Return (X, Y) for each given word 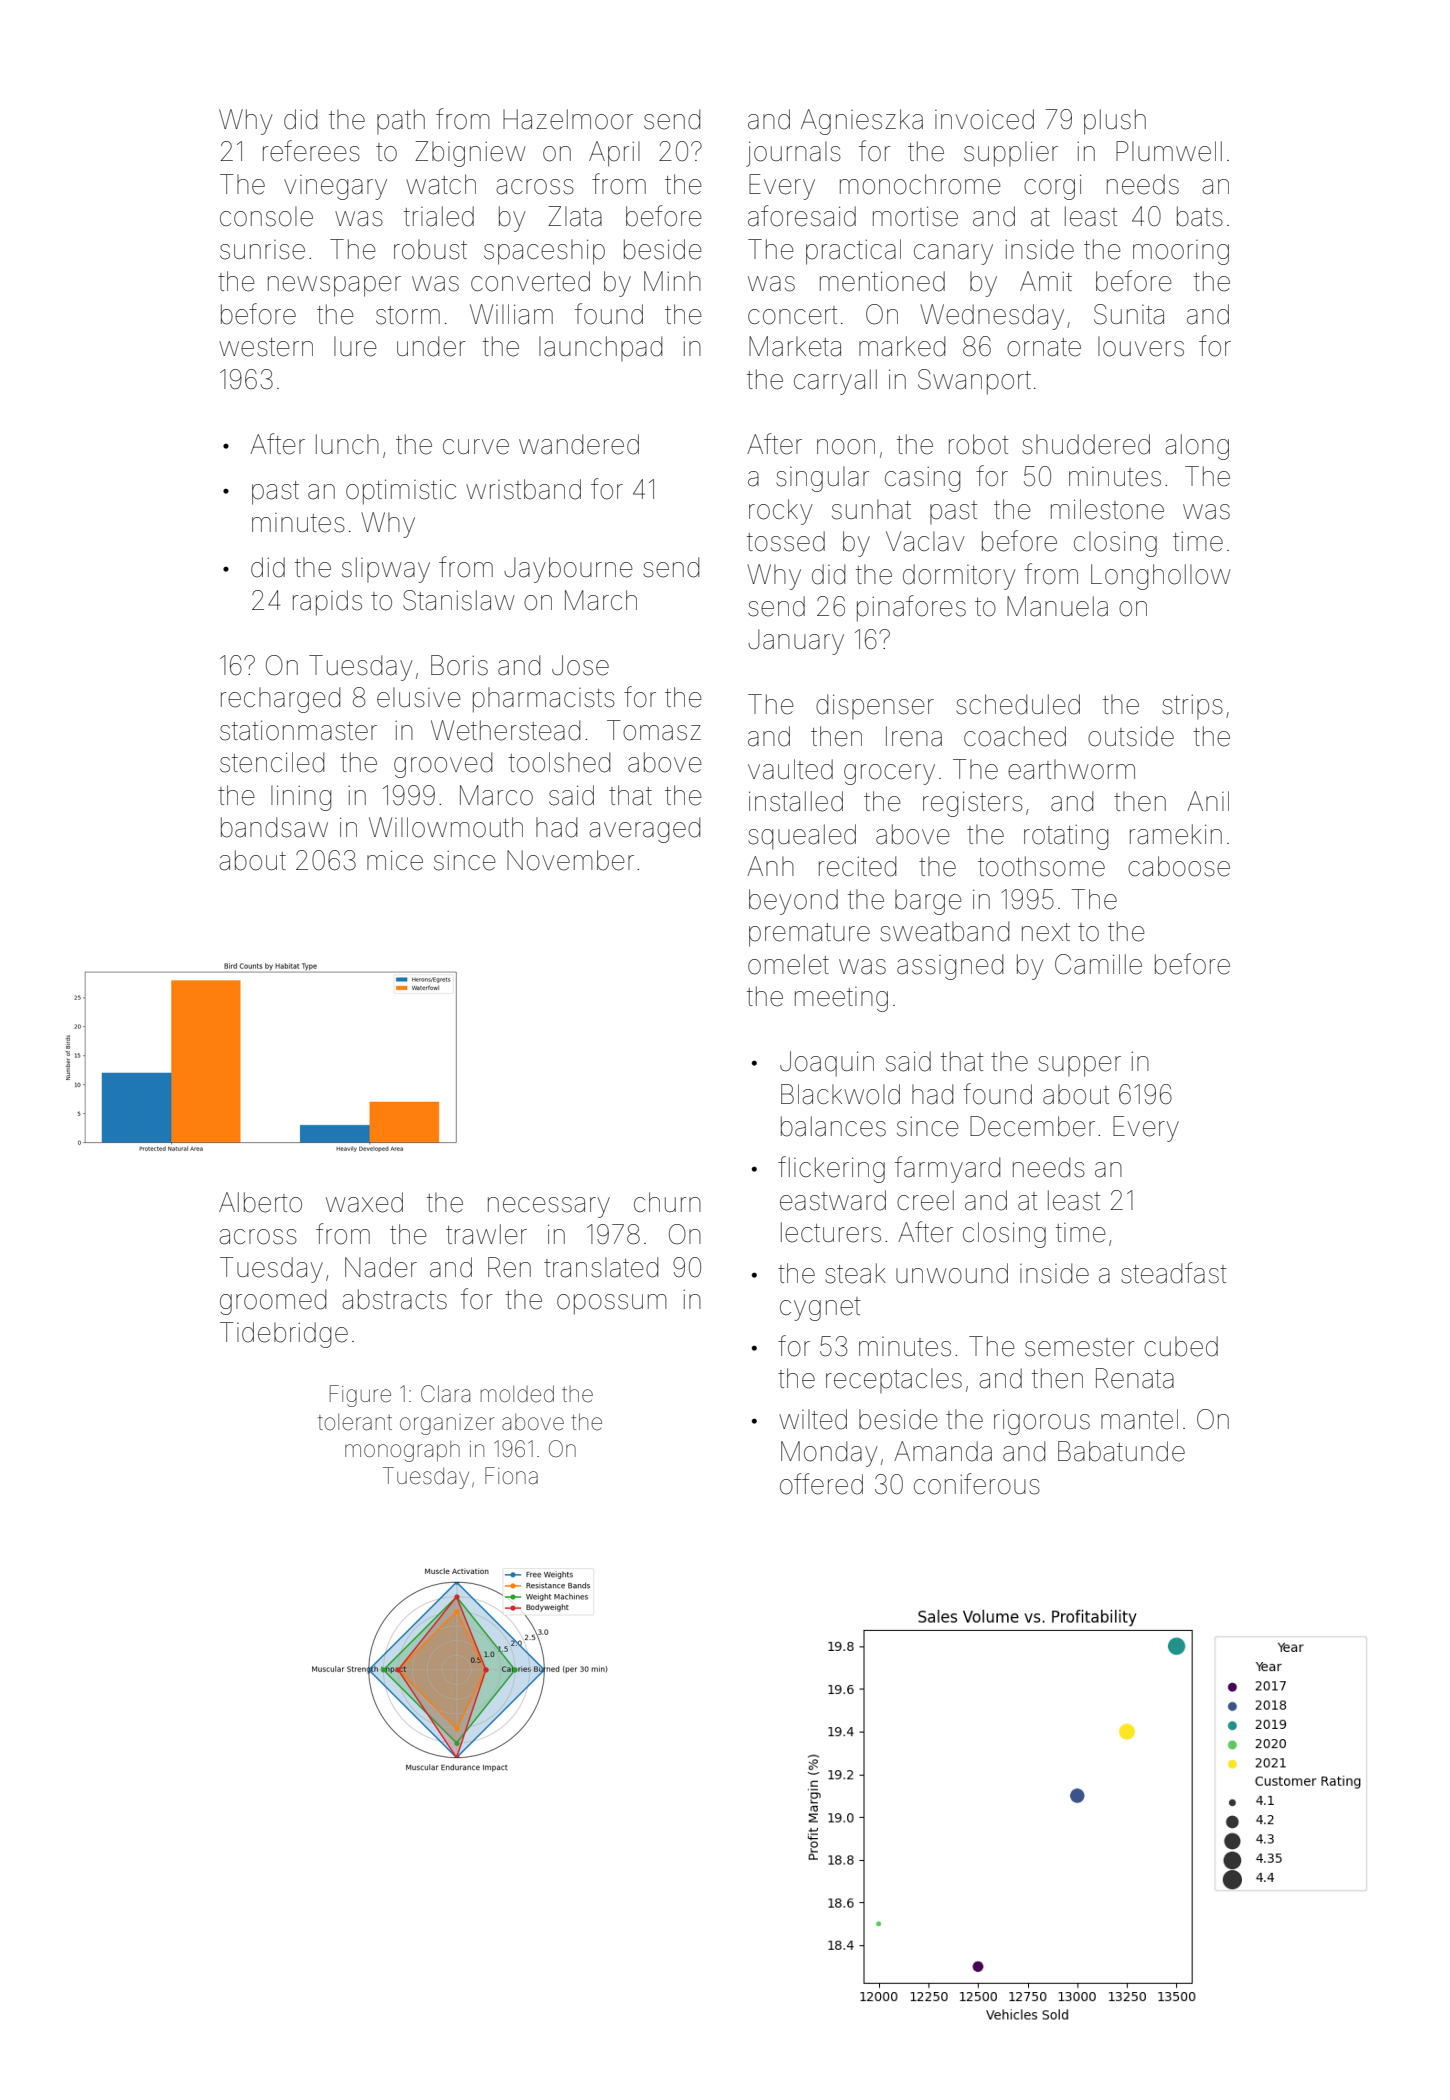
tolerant (355, 1422)
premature (809, 935)
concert (792, 315)
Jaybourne (568, 570)
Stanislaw (459, 600)
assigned (950, 967)
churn (667, 1202)
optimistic (401, 492)
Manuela (1057, 606)
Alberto (260, 1202)
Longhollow (1161, 577)
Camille (1098, 964)
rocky (780, 512)
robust (430, 249)
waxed (364, 1202)
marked (902, 346)
